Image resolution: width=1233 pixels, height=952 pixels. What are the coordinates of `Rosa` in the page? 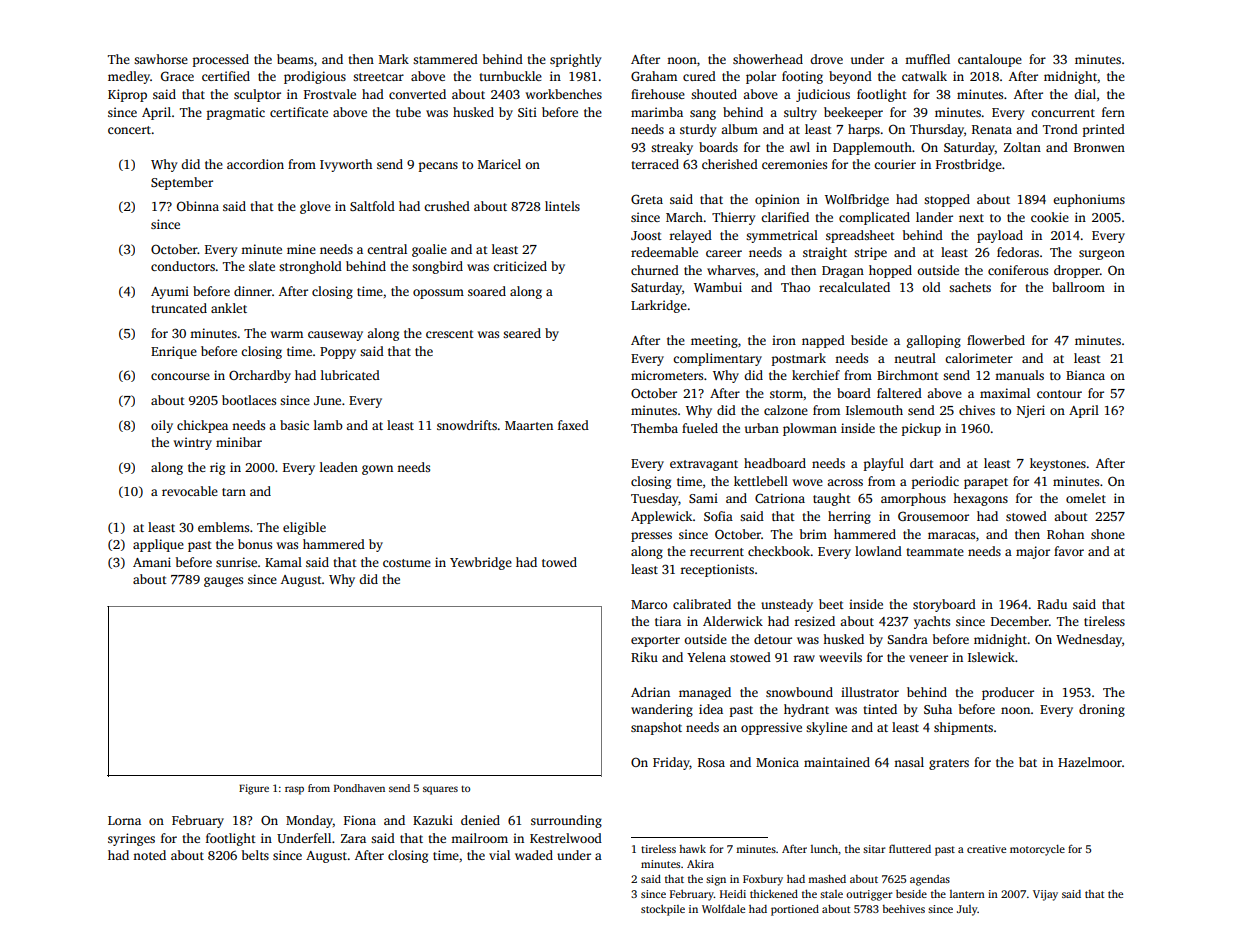 It's located at (711, 762).
